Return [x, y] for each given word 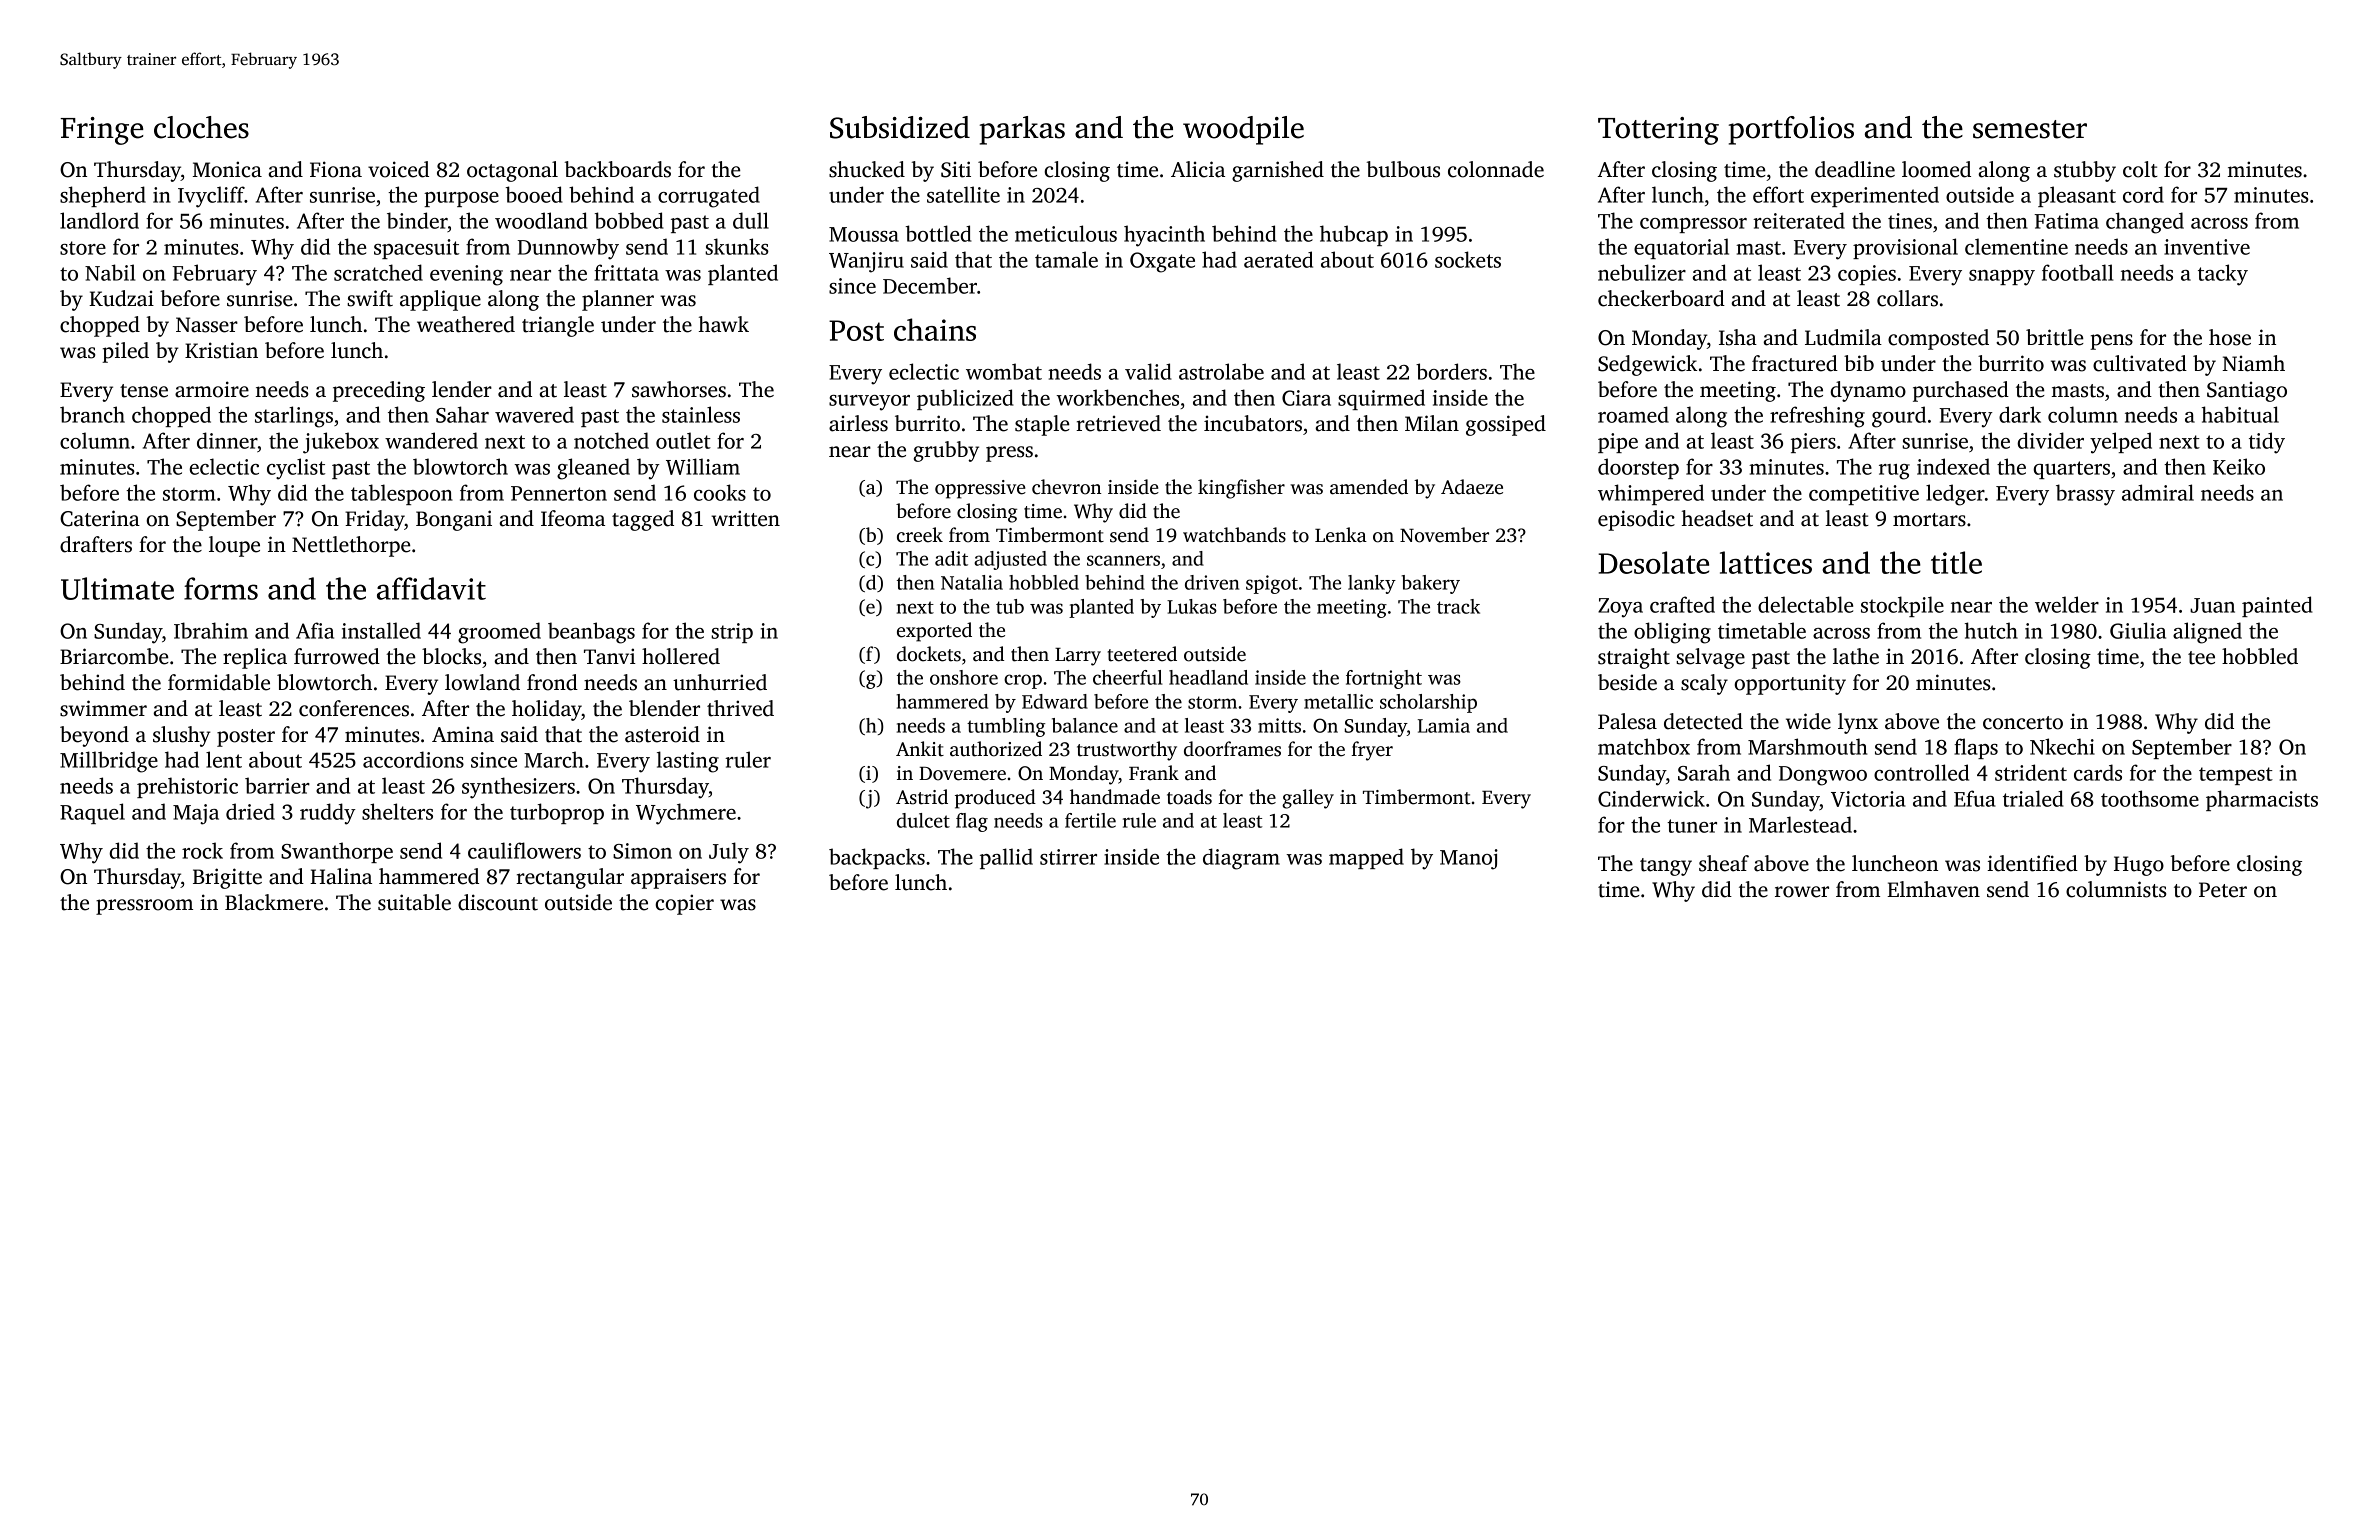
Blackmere [274, 902]
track [1458, 606]
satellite [963, 194]
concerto [2023, 723]
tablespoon [402, 494]
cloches [201, 127]
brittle [2055, 337]
